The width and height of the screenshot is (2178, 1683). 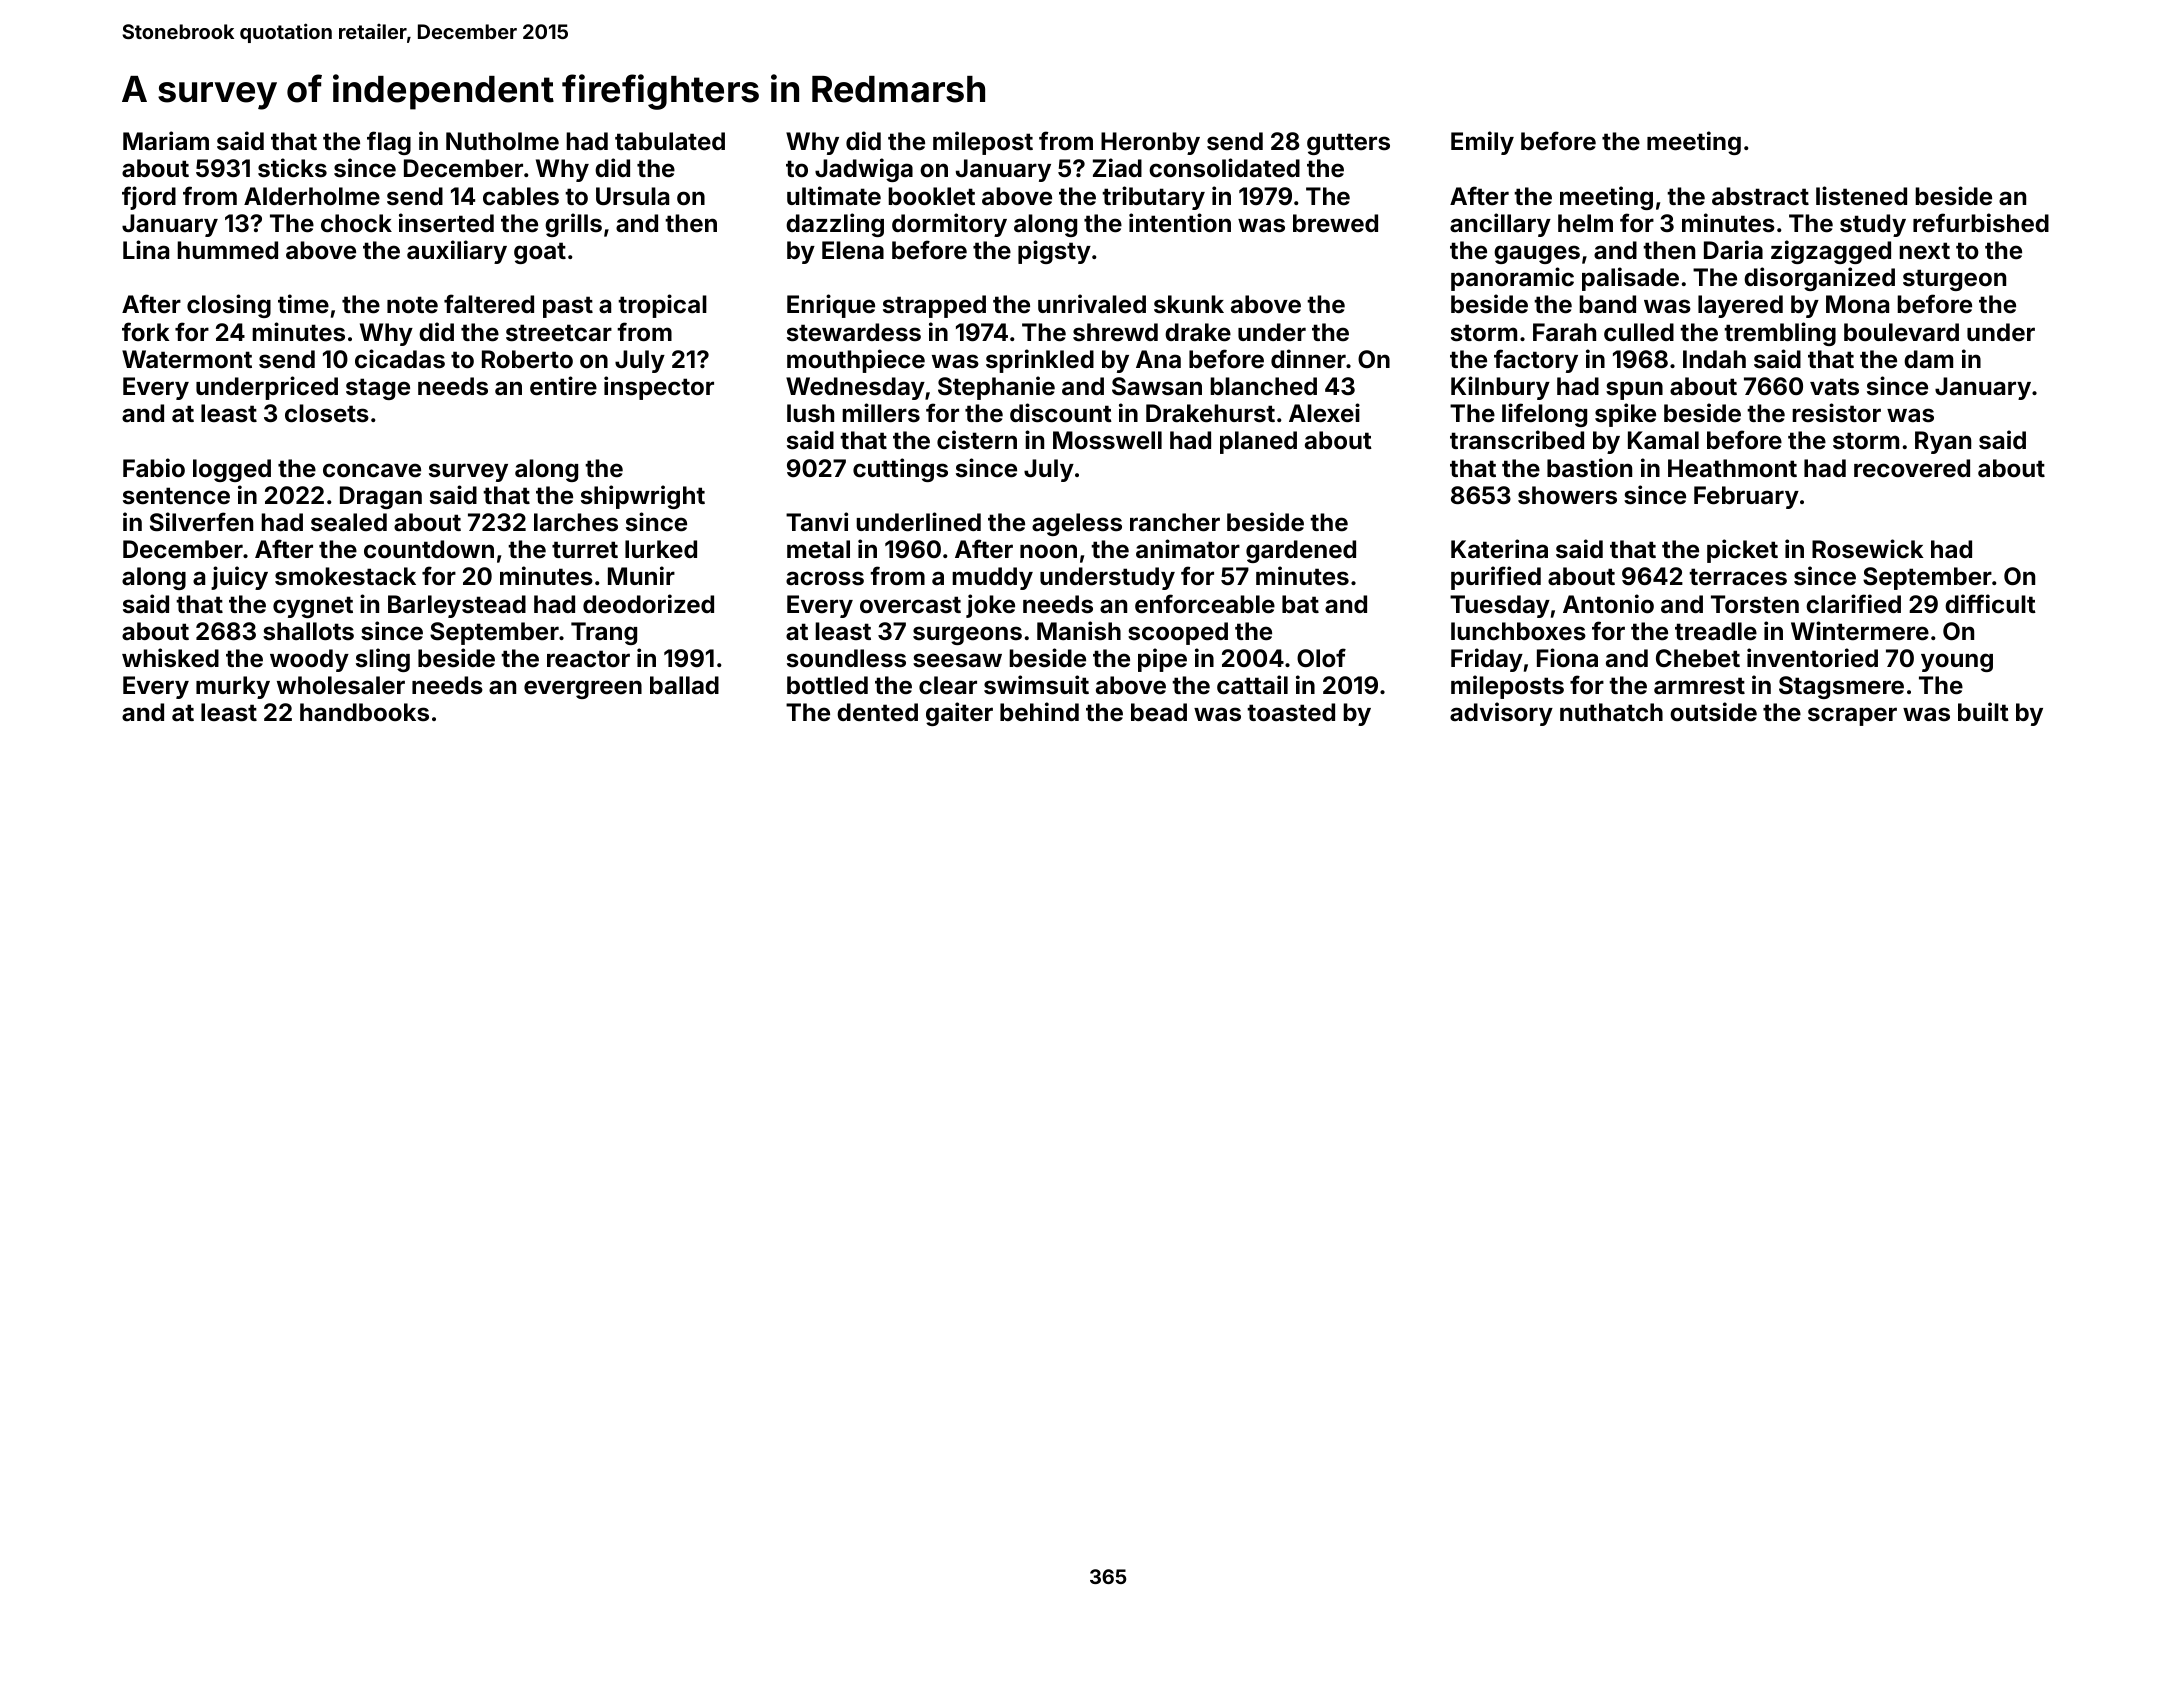 I want to click on turret, so click(x=585, y=550).
